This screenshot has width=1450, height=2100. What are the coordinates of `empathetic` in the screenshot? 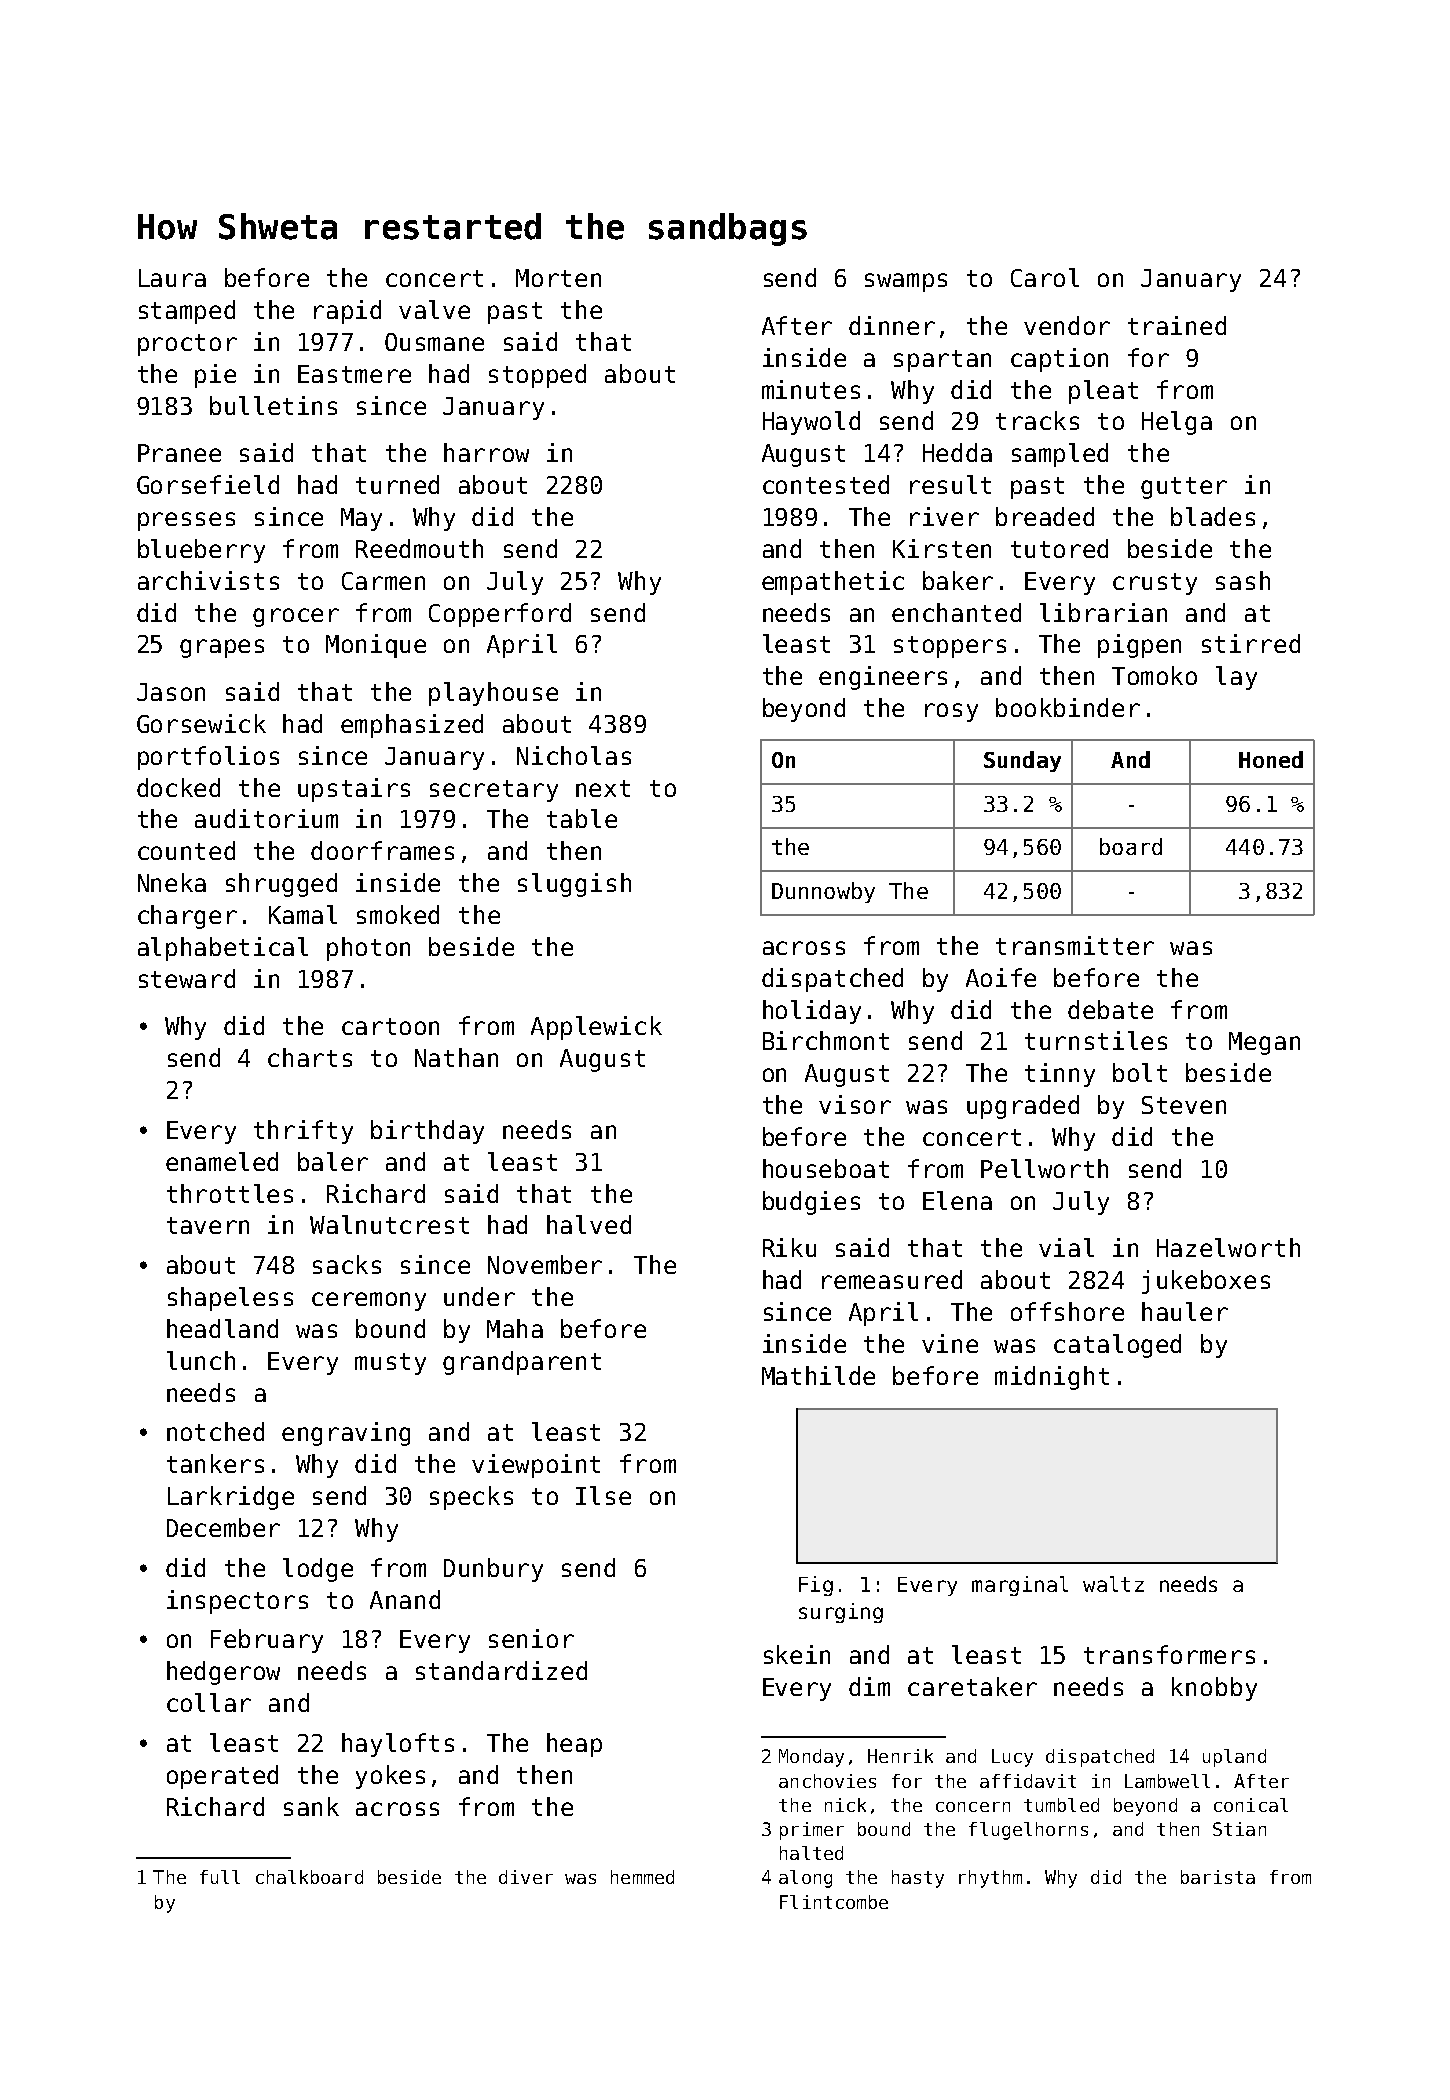 It's located at (833, 583).
